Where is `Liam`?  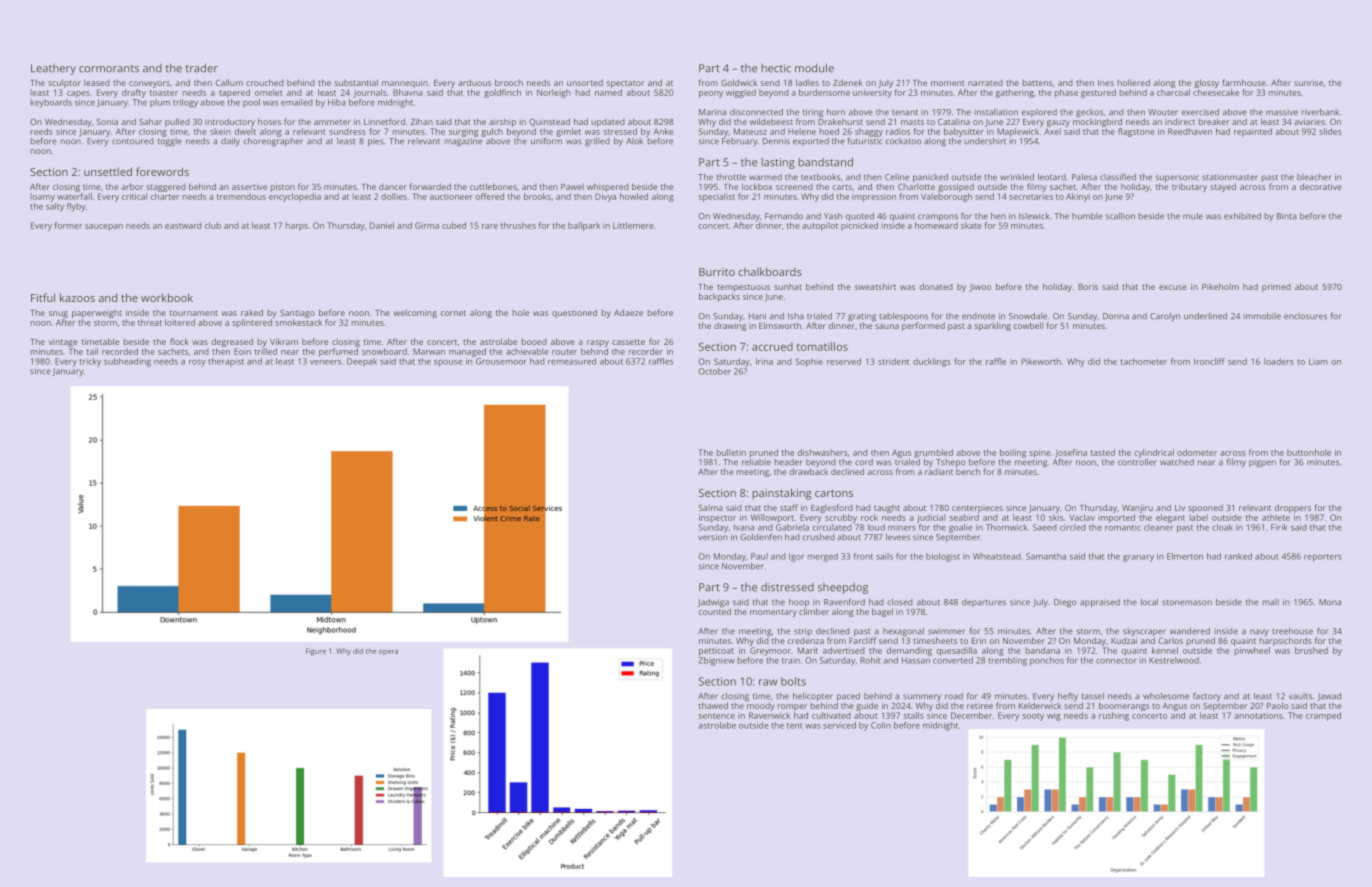 Liam is located at coordinates (1318, 361).
